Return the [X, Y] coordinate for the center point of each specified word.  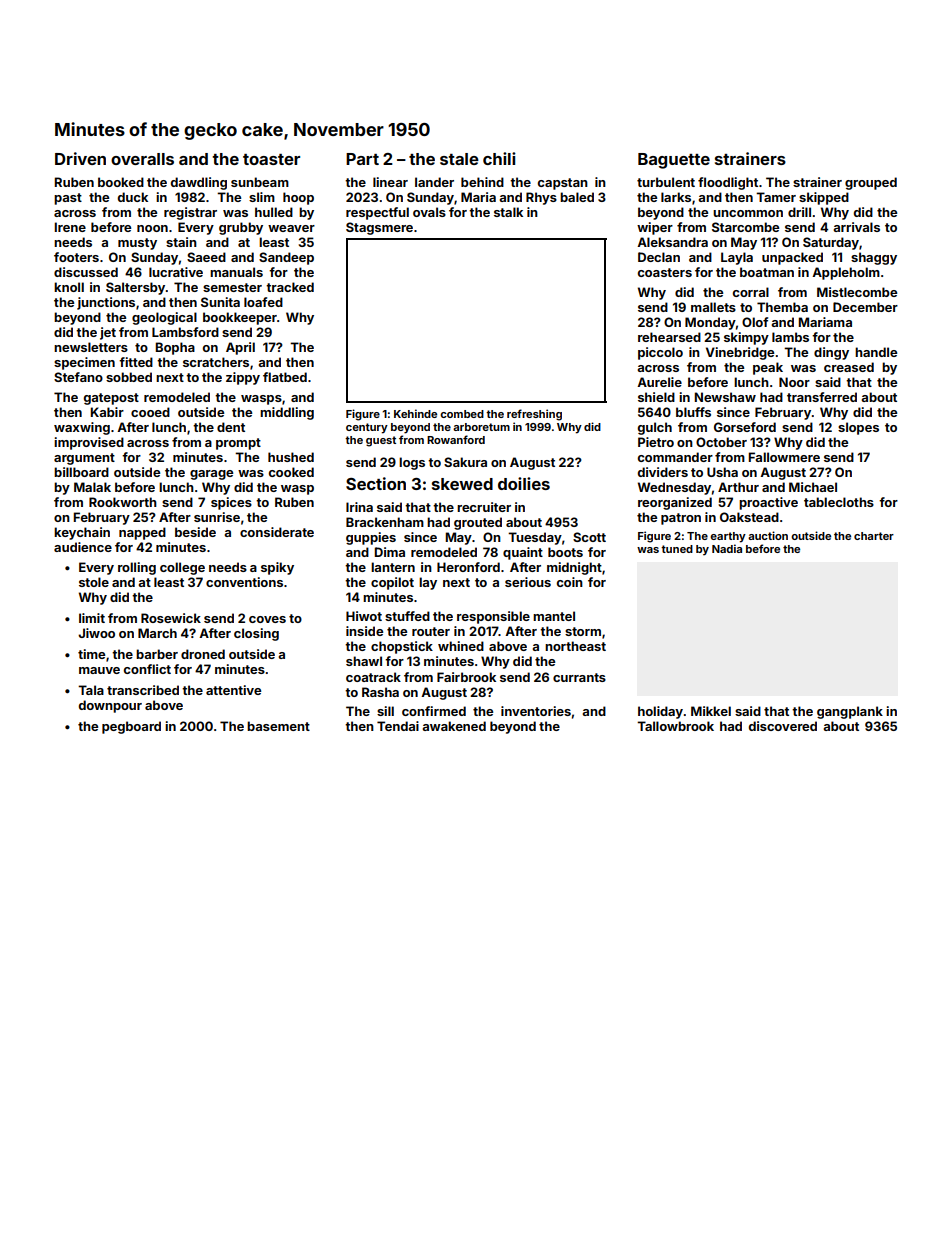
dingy [831, 353]
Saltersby [135, 288]
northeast [575, 646]
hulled [274, 212]
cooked [291, 472]
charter [874, 536]
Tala [91, 690]
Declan [659, 257]
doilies [524, 483]
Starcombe [745, 227]
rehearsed [669, 337]
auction [768, 535]
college [182, 568]
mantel [554, 616]
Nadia [727, 548]
